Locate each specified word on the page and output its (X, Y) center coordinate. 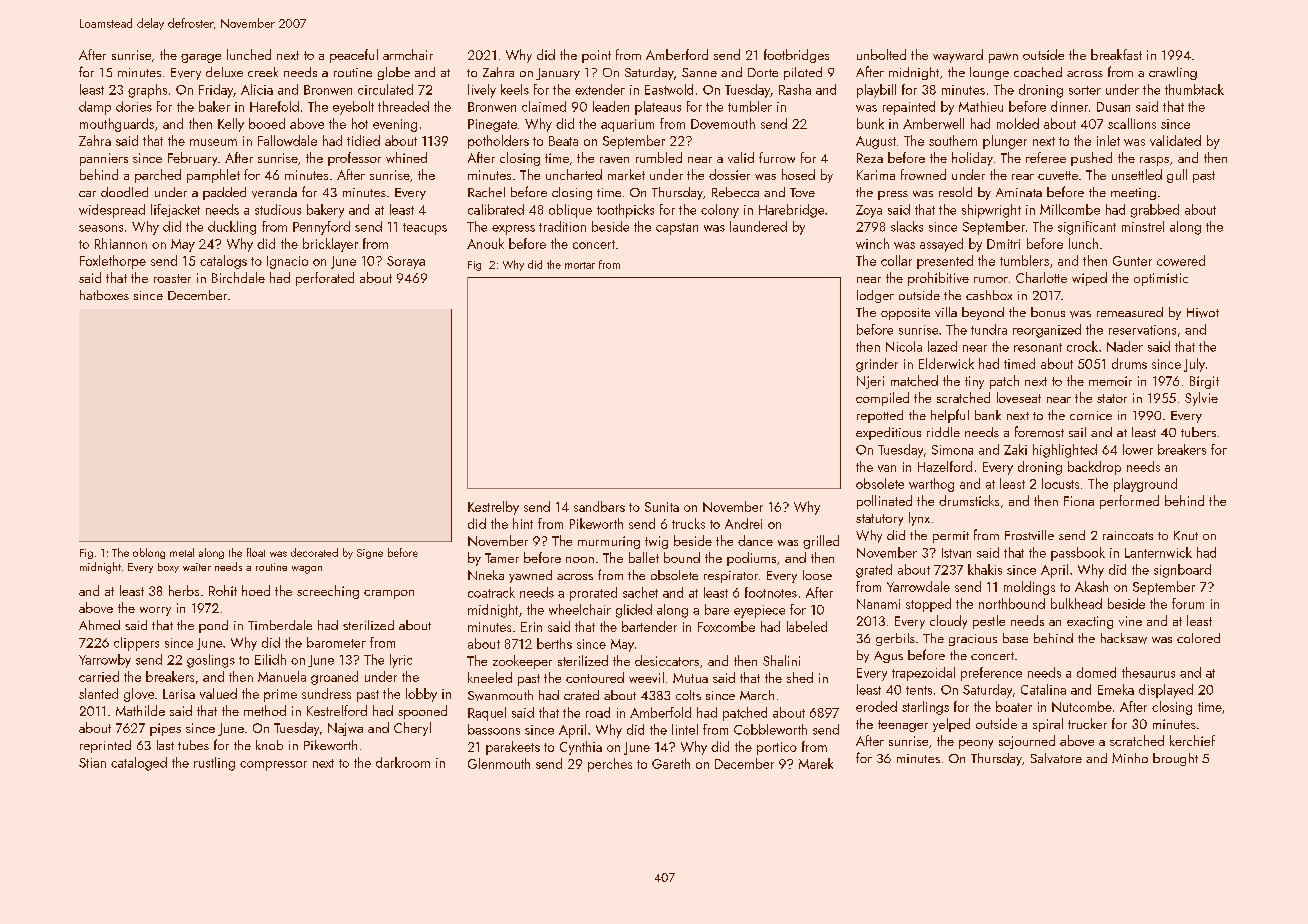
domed (1096, 672)
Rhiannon (121, 243)
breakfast (1116, 54)
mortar (580, 265)
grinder (877, 365)
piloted (803, 73)
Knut (1186, 535)
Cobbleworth (770, 729)
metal (182, 552)
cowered (1181, 260)
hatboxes (104, 295)
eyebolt (353, 108)
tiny (974, 382)
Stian (92, 763)
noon (580, 560)
